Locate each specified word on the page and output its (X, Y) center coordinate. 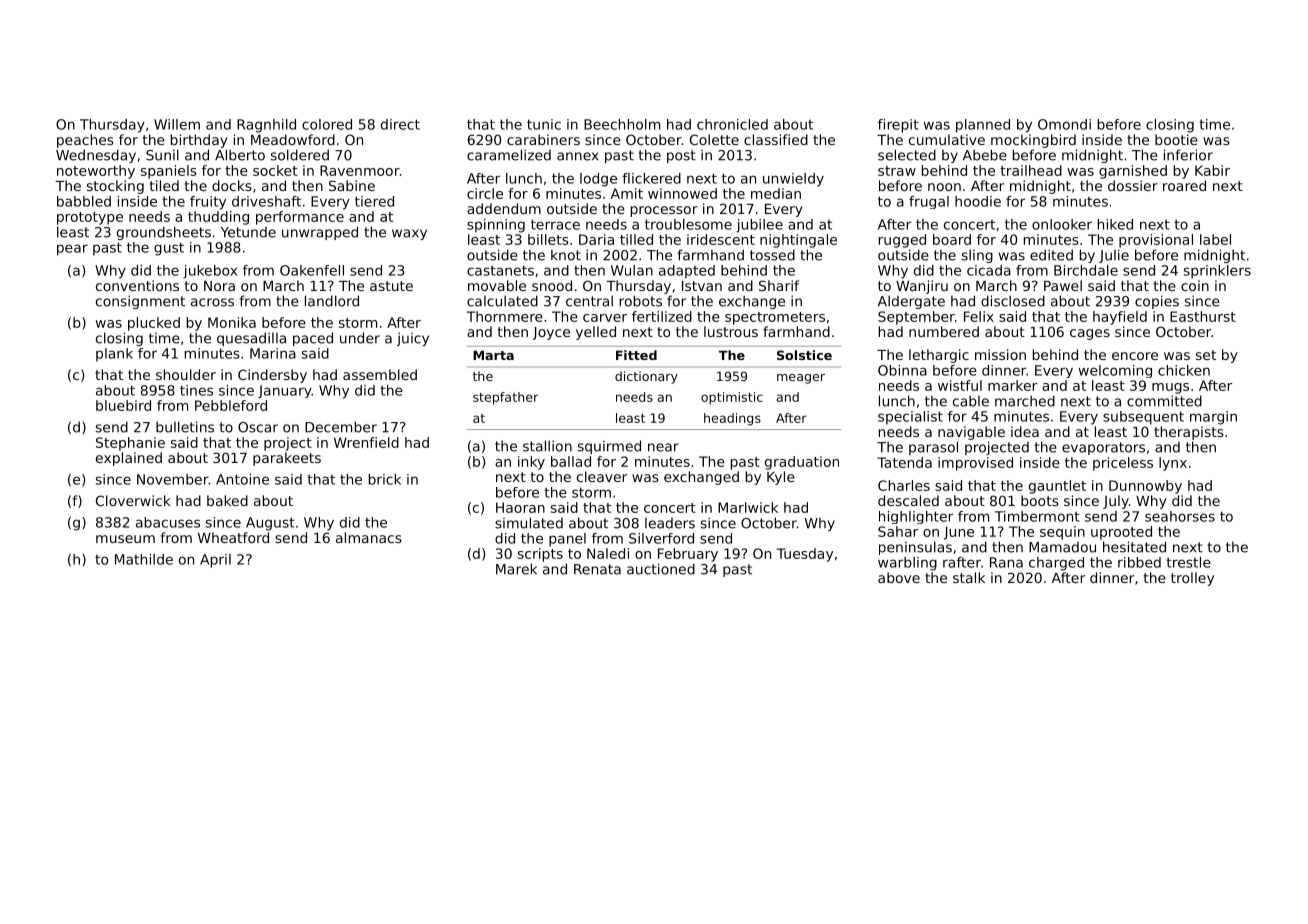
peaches (85, 141)
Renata (597, 569)
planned (983, 126)
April (215, 561)
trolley (1192, 579)
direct (400, 124)
